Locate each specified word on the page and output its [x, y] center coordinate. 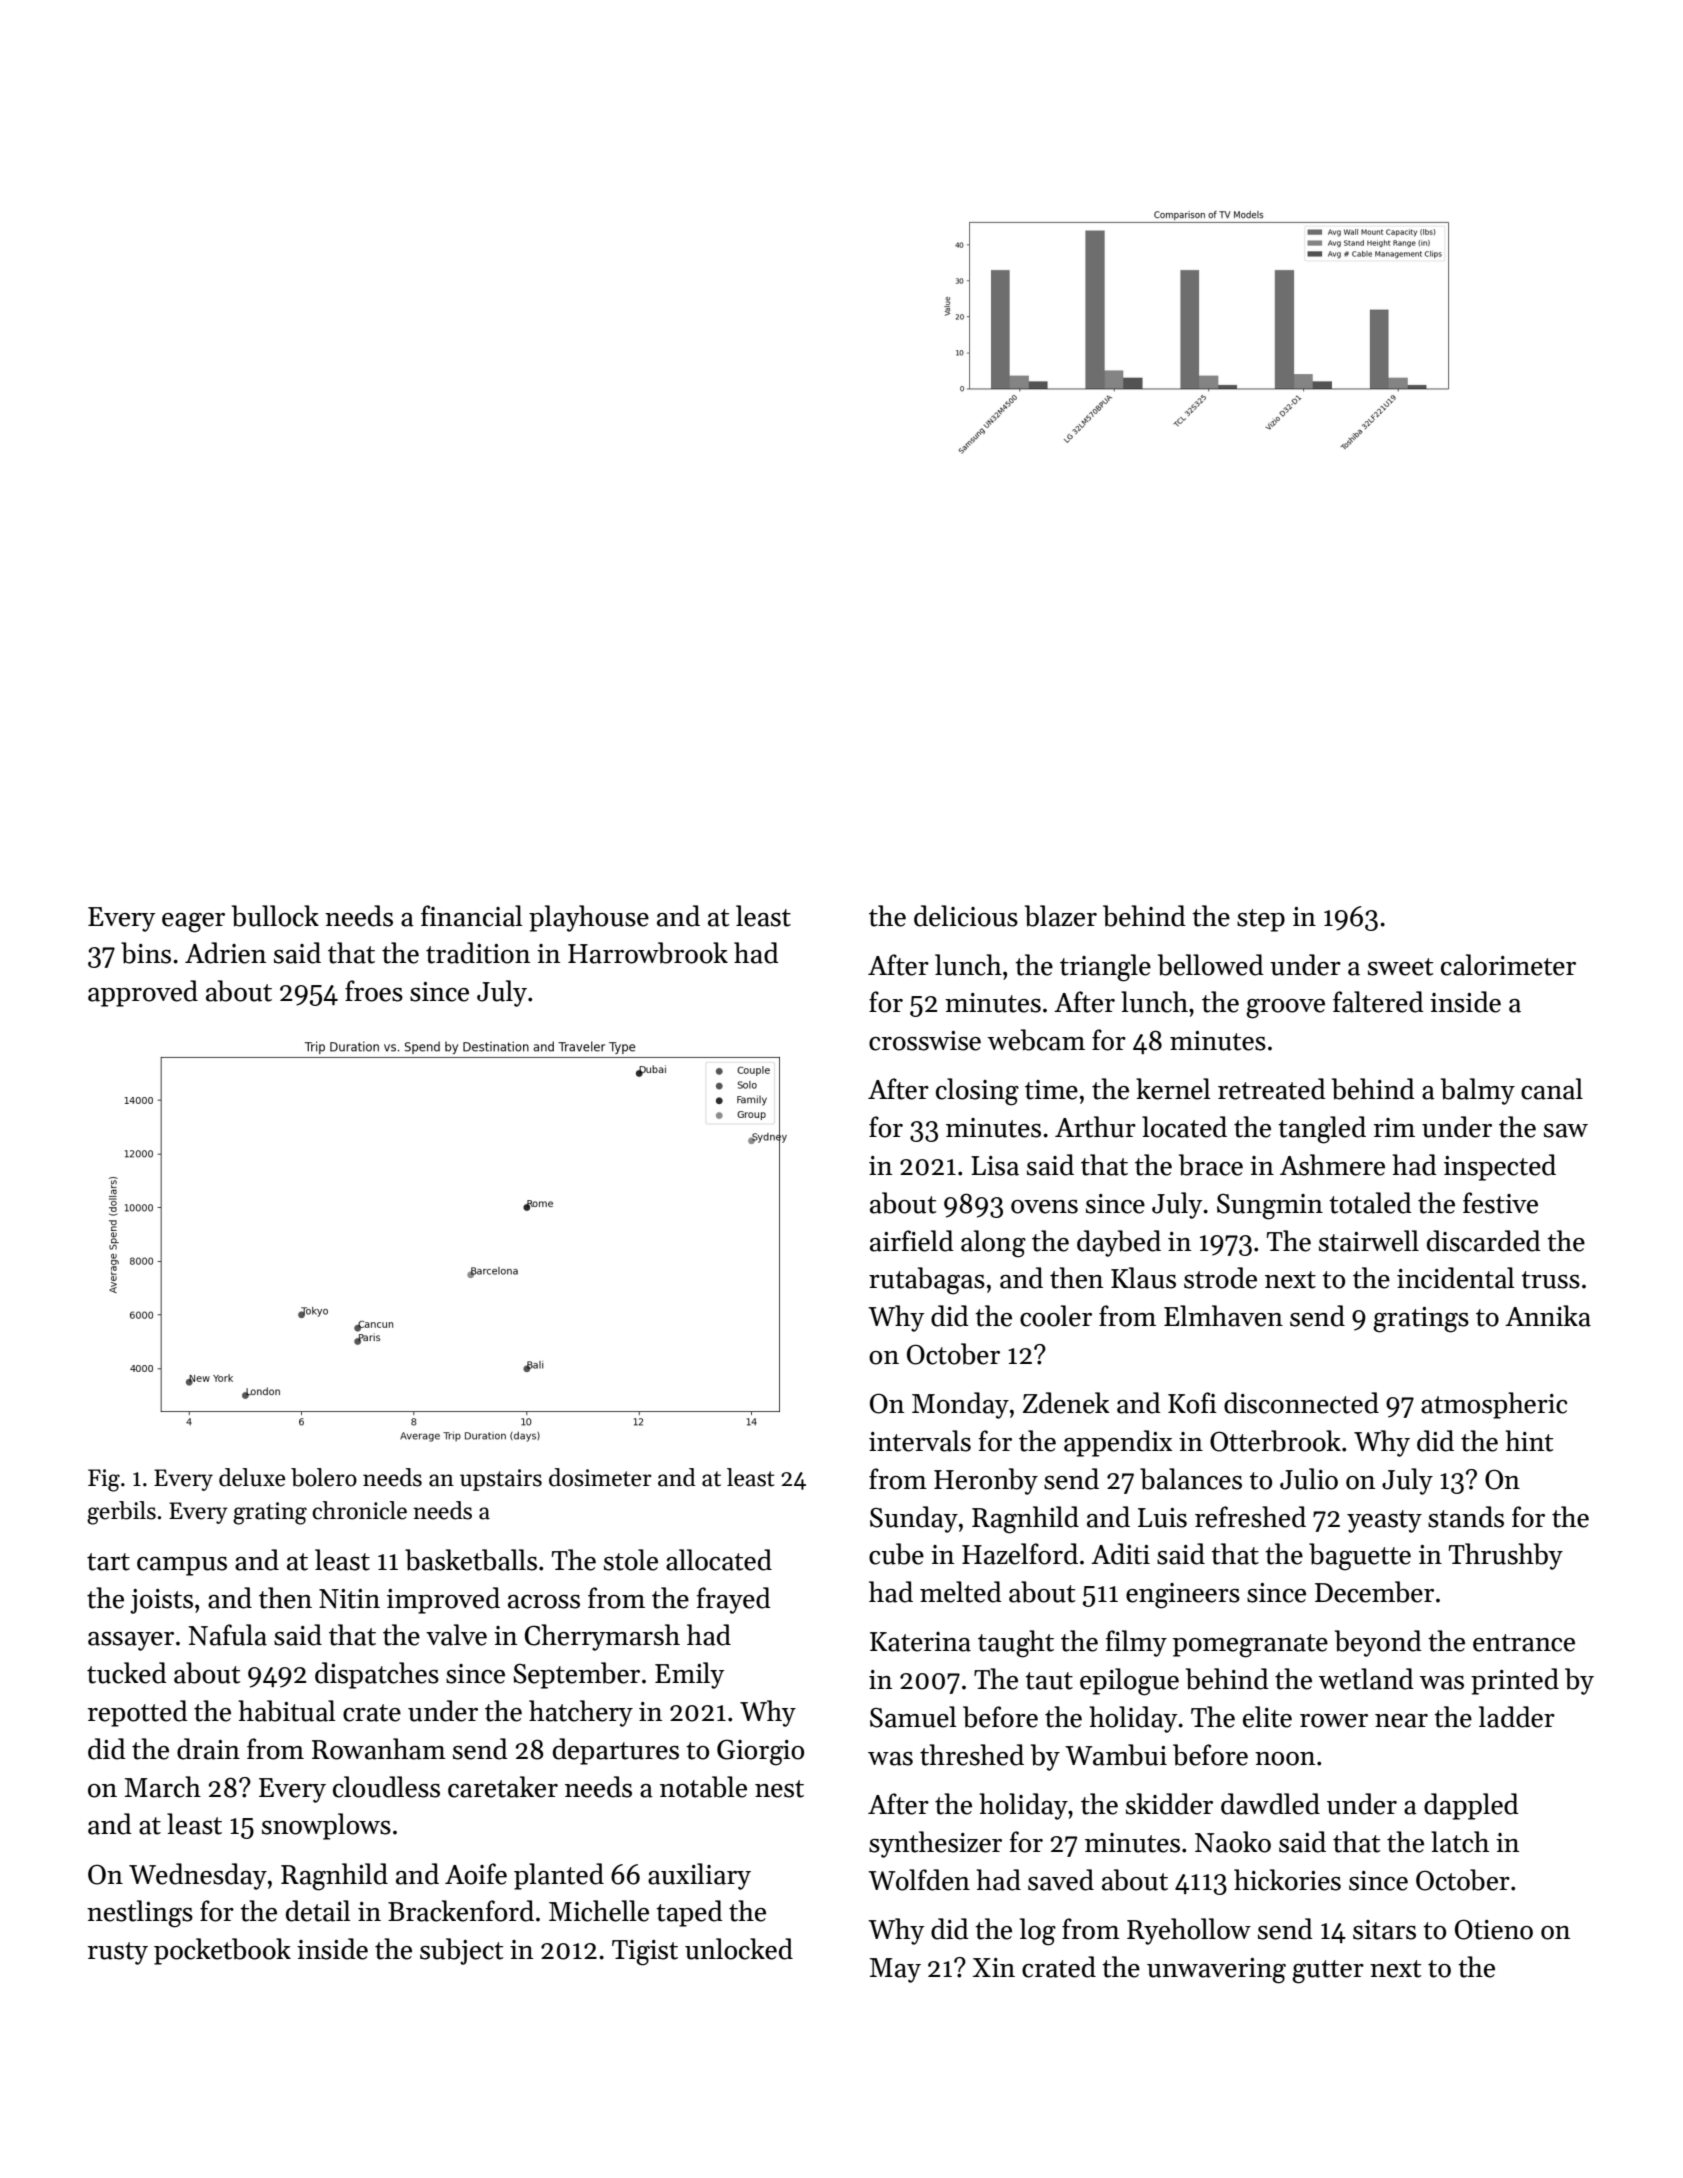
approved [143, 993]
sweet [1400, 967]
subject [461, 1951]
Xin [994, 1967]
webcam [1036, 1040]
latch [1460, 1842]
